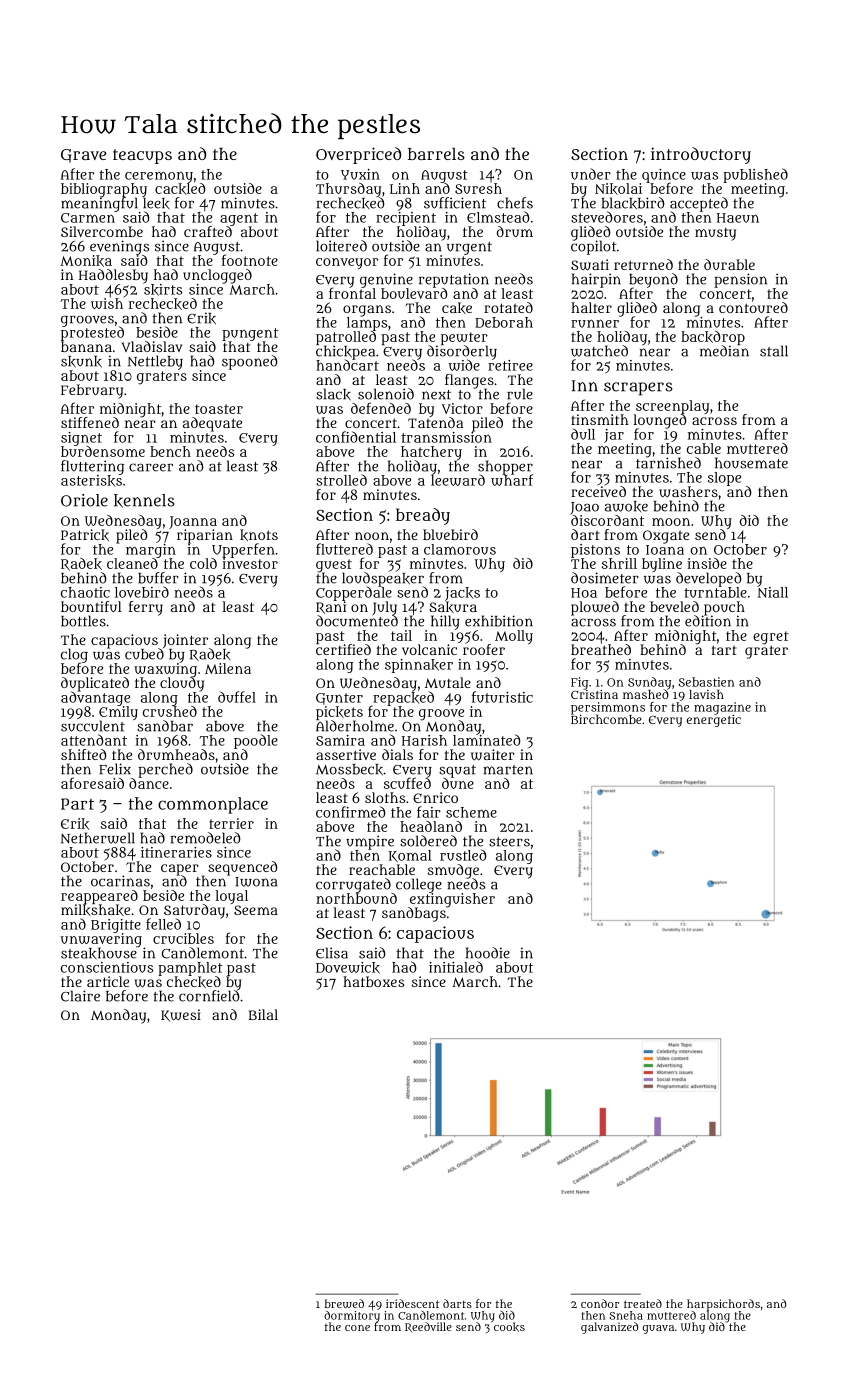 The image size is (849, 1400). What do you see at coordinates (448, 682) in the document?
I see `Mutale` at bounding box center [448, 682].
